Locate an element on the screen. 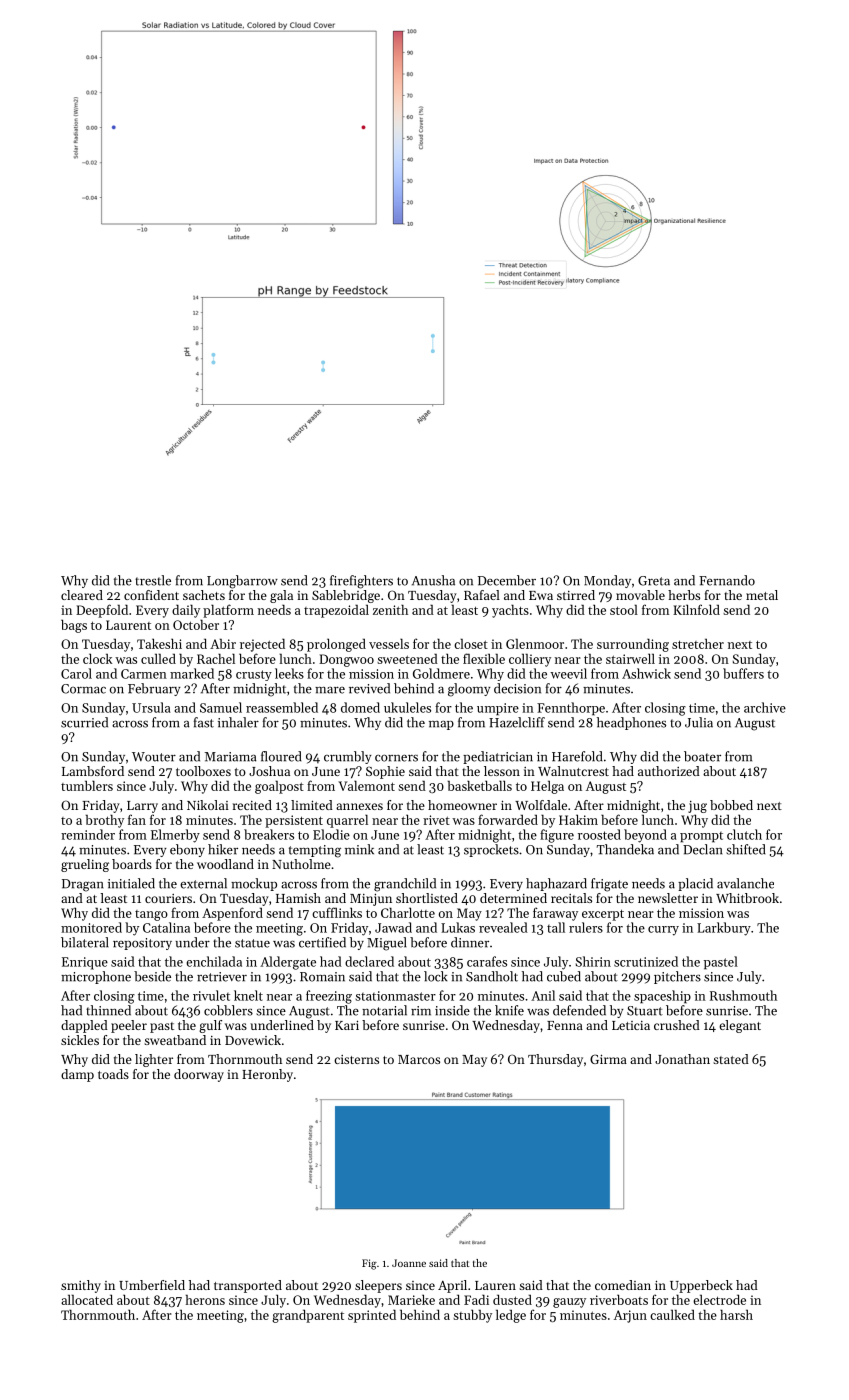 The image size is (849, 1400). movable is located at coordinates (640, 595).
